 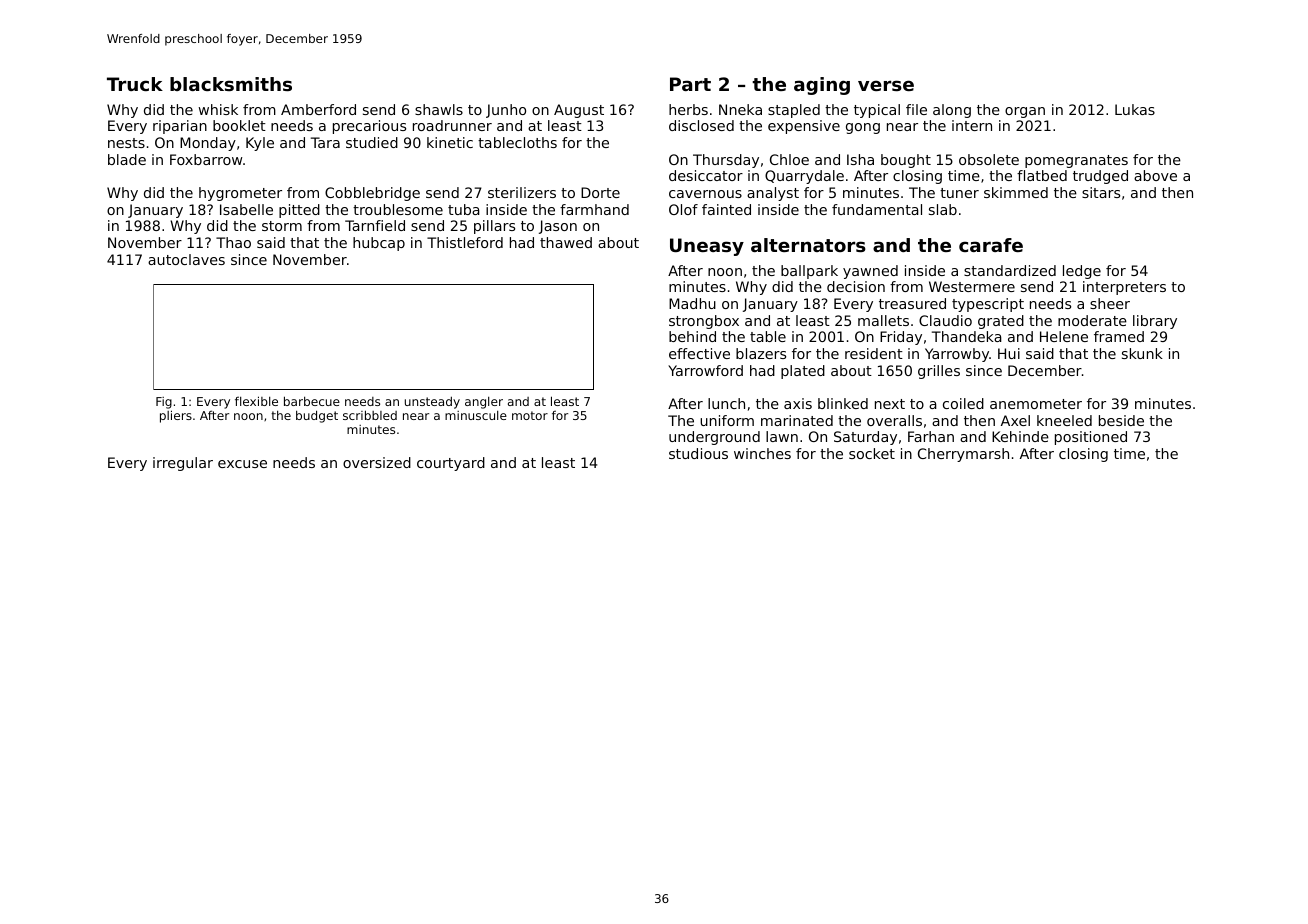 What do you see at coordinates (256, 401) in the image?
I see `flexible` at bounding box center [256, 401].
